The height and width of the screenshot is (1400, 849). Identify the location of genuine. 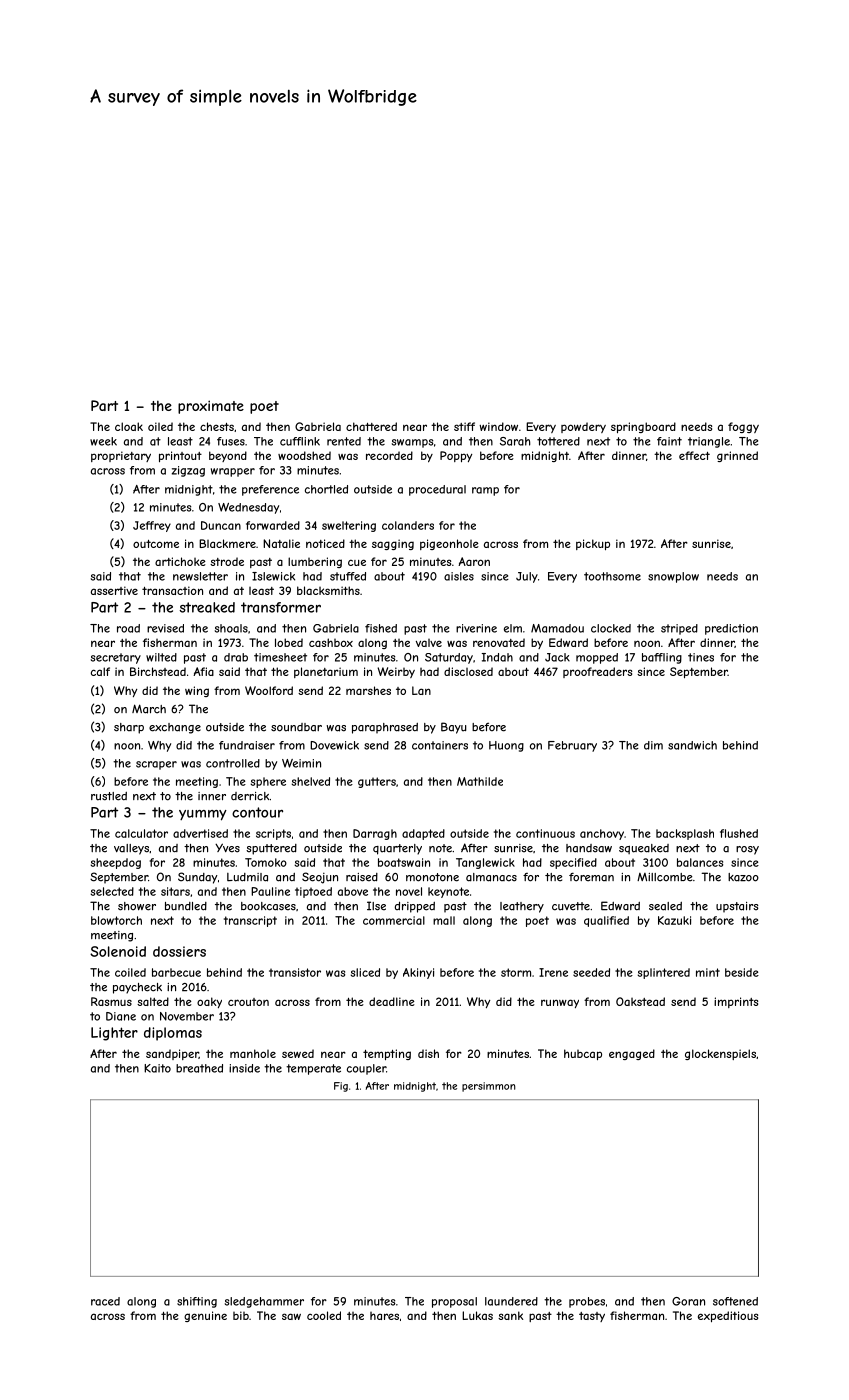
(205, 1316).
